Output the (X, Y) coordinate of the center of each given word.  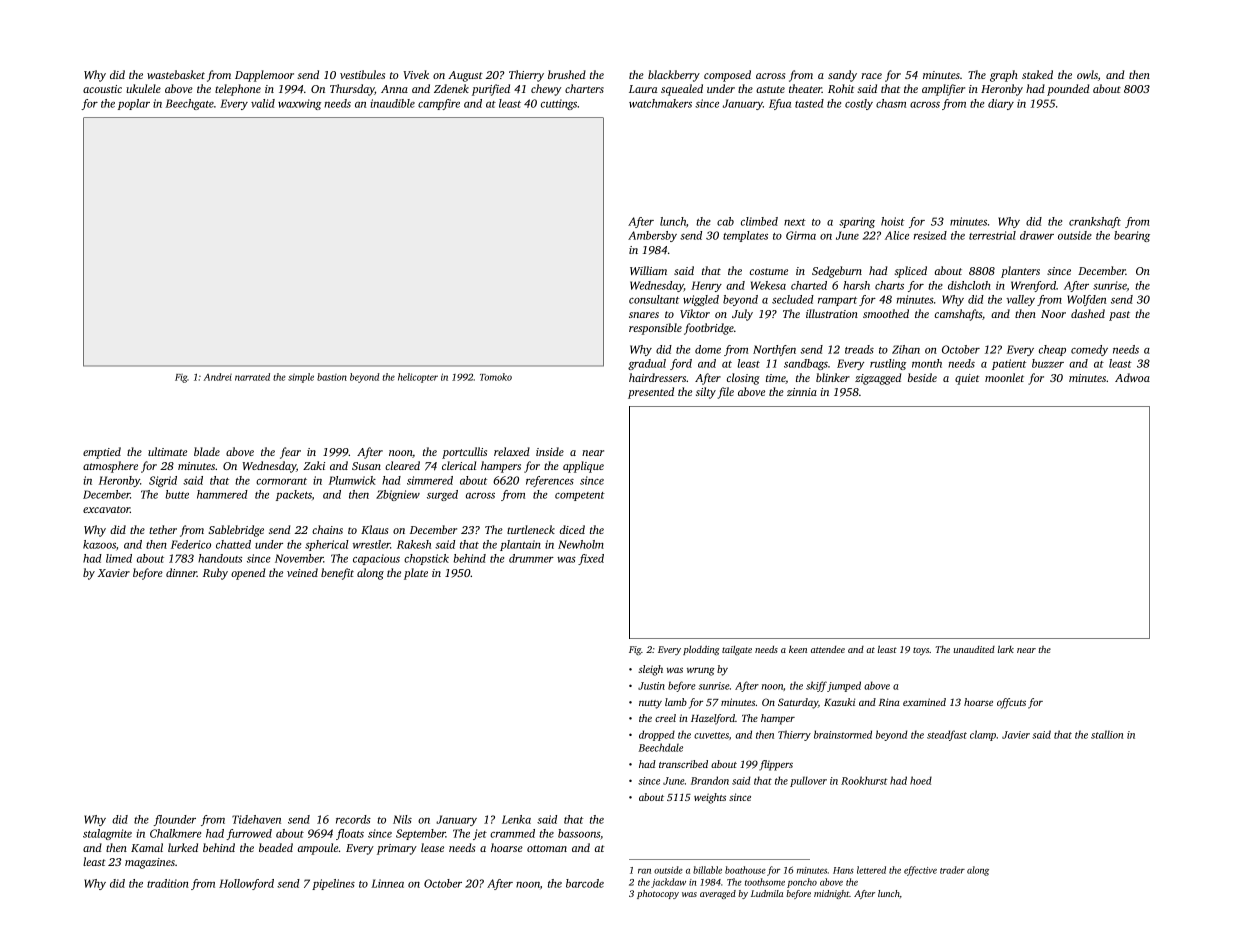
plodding (701, 650)
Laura (643, 89)
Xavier (113, 573)
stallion (1107, 734)
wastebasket (176, 74)
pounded (1068, 90)
